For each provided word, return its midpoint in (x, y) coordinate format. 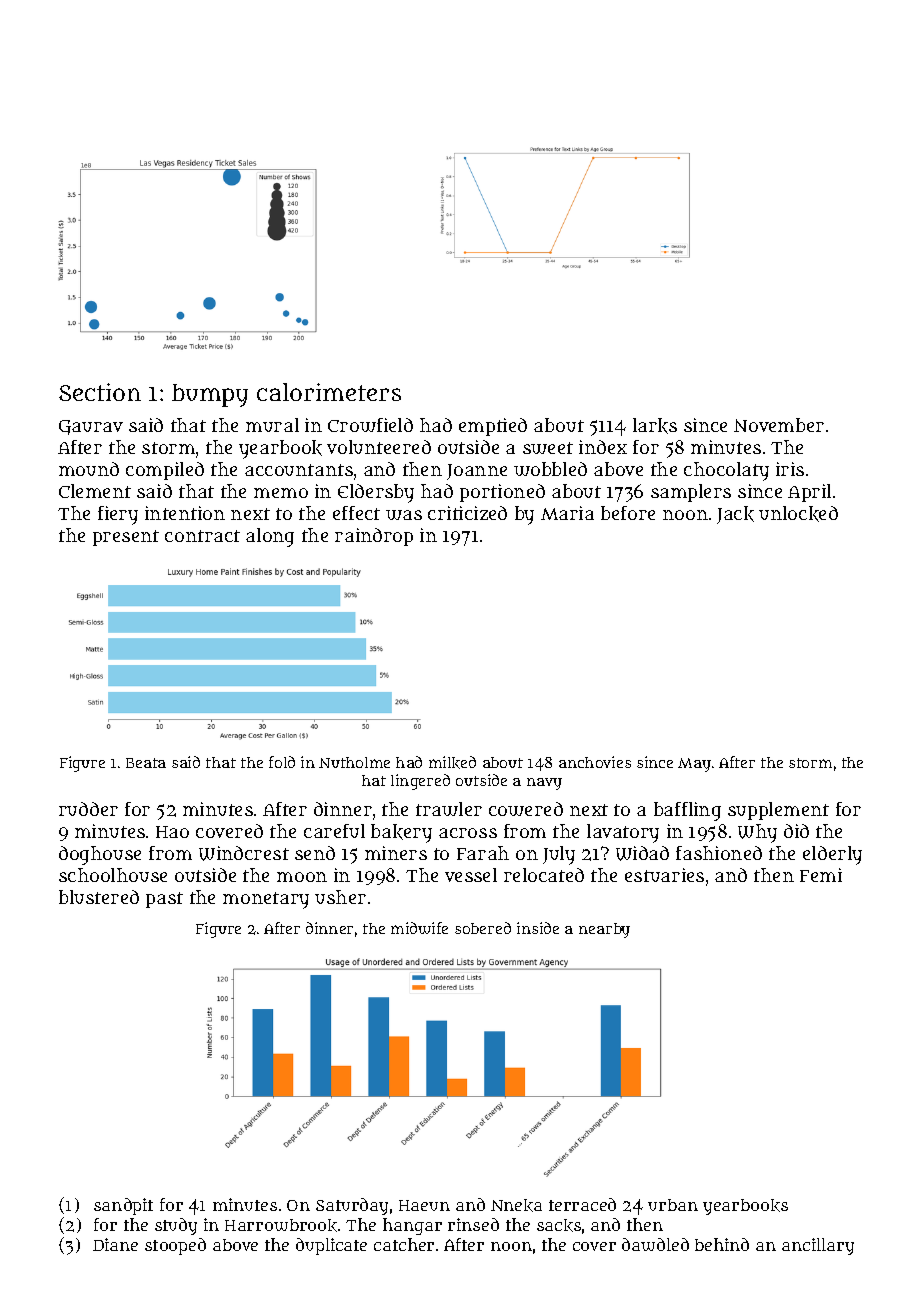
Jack (735, 515)
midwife (419, 928)
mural (272, 425)
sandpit (123, 1206)
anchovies (595, 762)
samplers (691, 493)
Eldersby (376, 493)
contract (202, 536)
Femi (821, 875)
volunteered (379, 447)
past (164, 900)
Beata (146, 763)
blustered (99, 897)
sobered (483, 928)
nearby (604, 930)
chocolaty (726, 471)
